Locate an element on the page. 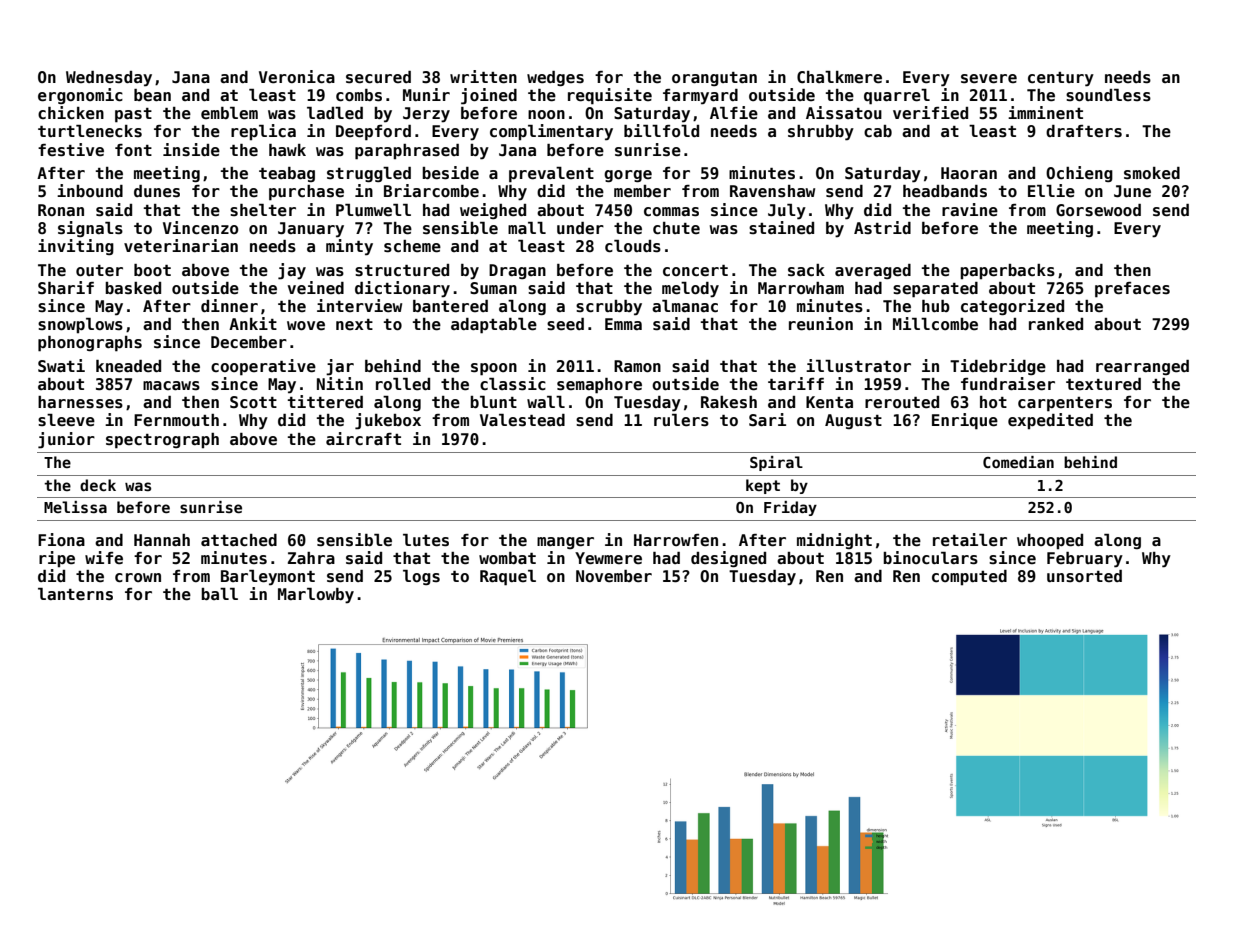 The height and width of the page is (952, 1233). jukebox is located at coordinates (388, 421).
